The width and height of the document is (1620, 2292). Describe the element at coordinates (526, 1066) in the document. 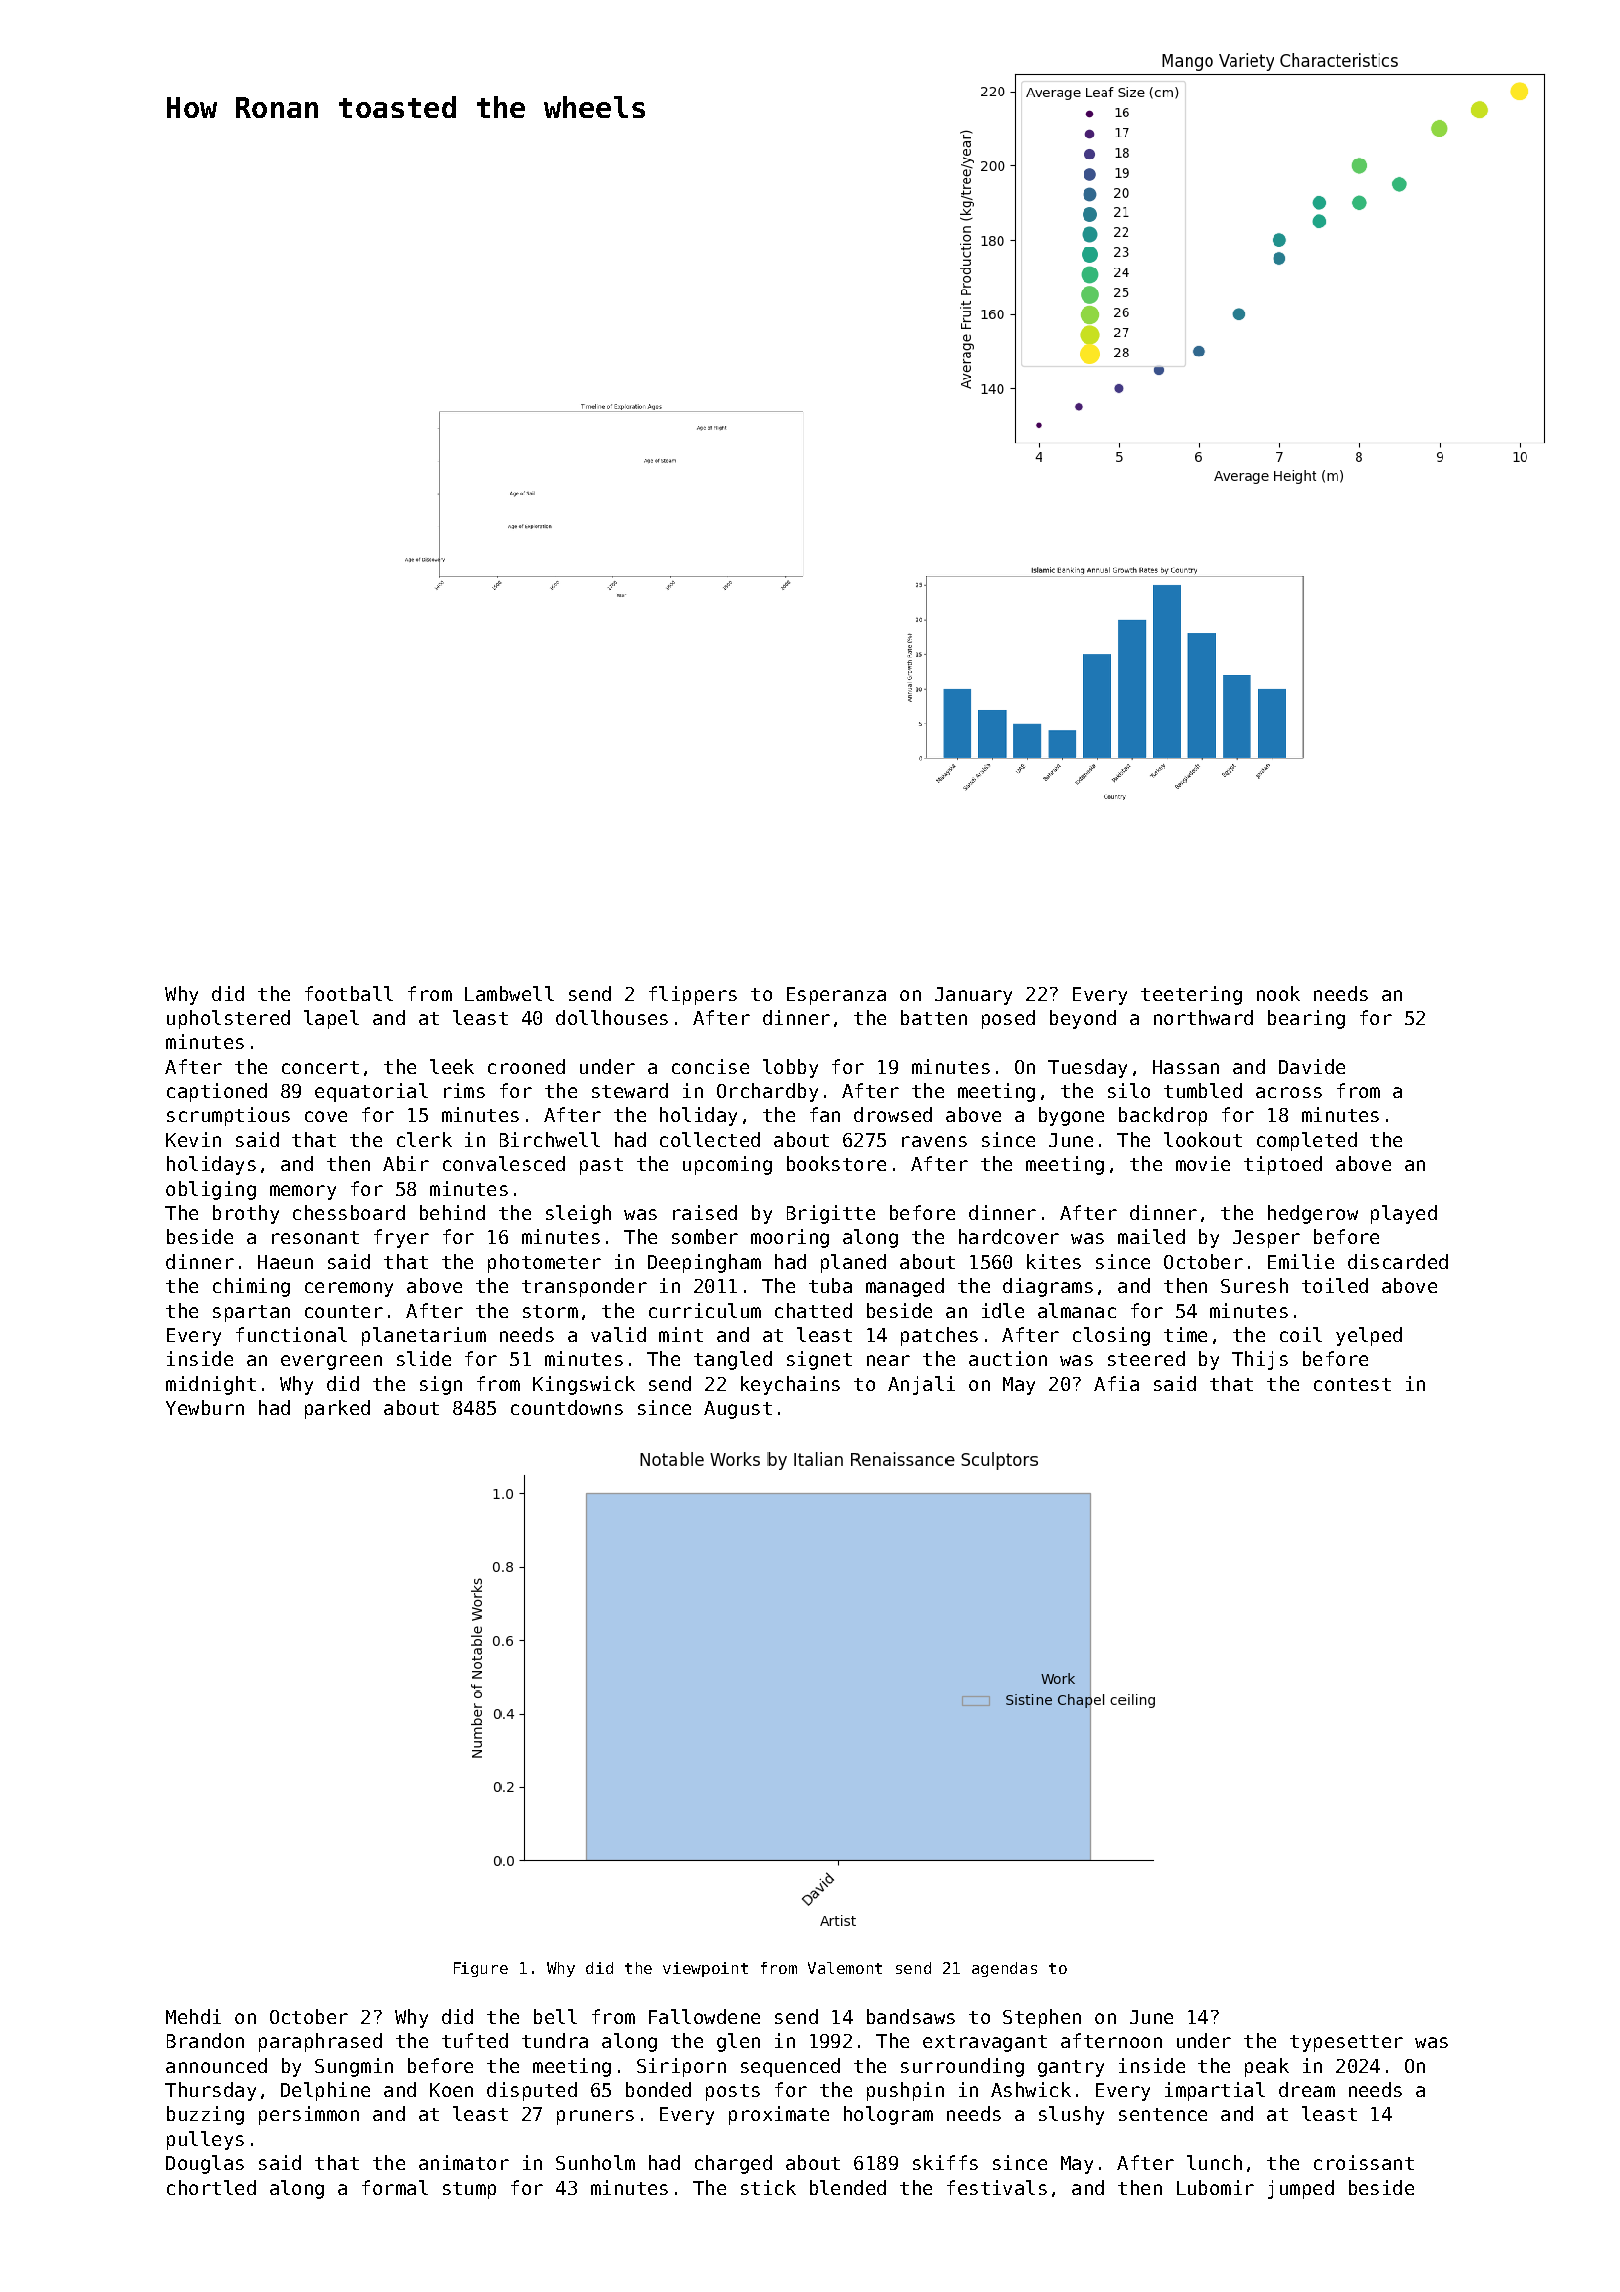

I see `crooned` at that location.
